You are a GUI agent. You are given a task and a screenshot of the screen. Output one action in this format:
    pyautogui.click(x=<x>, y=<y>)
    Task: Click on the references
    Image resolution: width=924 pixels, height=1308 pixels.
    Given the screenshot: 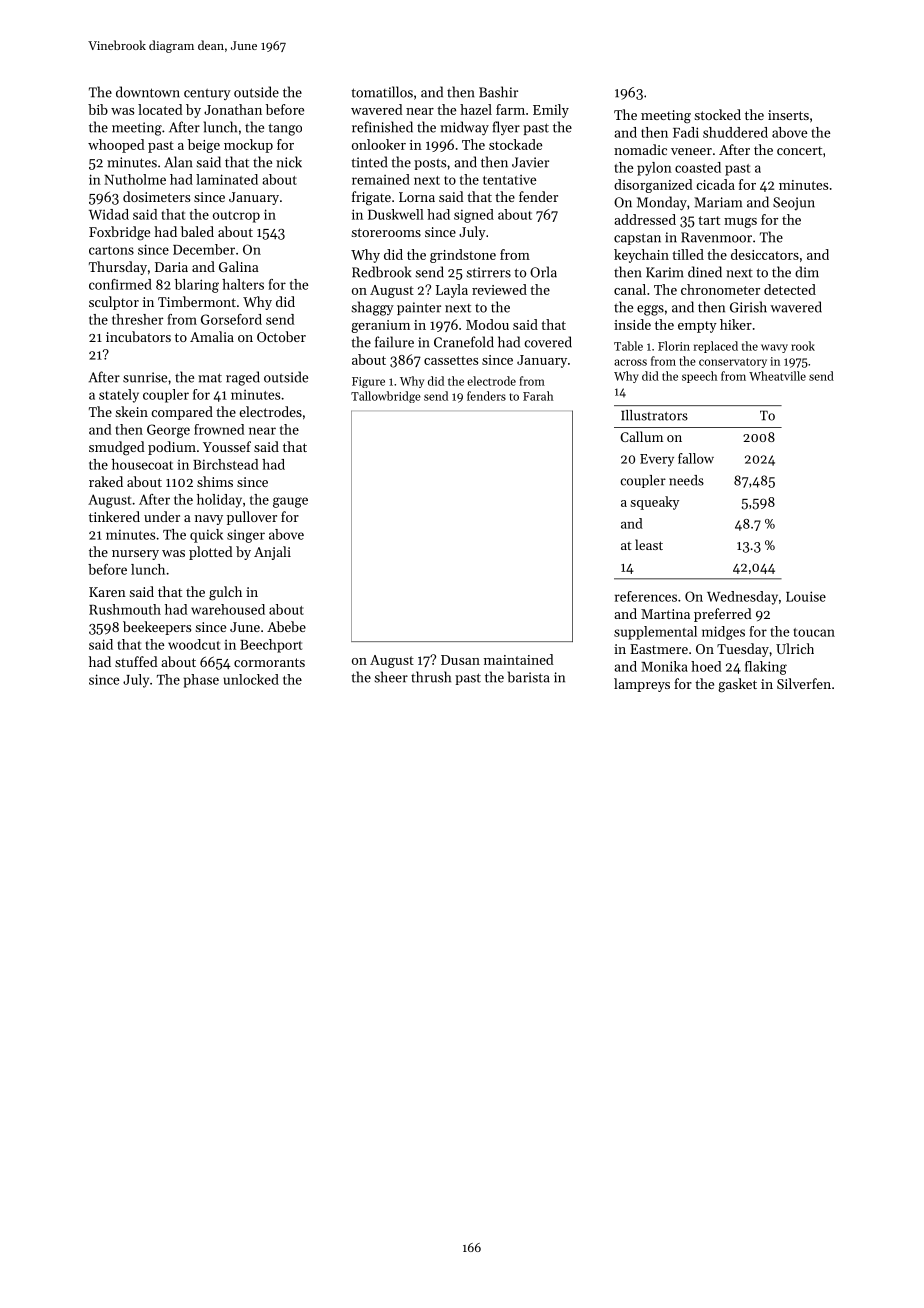 What is the action you would take?
    pyautogui.click(x=646, y=596)
